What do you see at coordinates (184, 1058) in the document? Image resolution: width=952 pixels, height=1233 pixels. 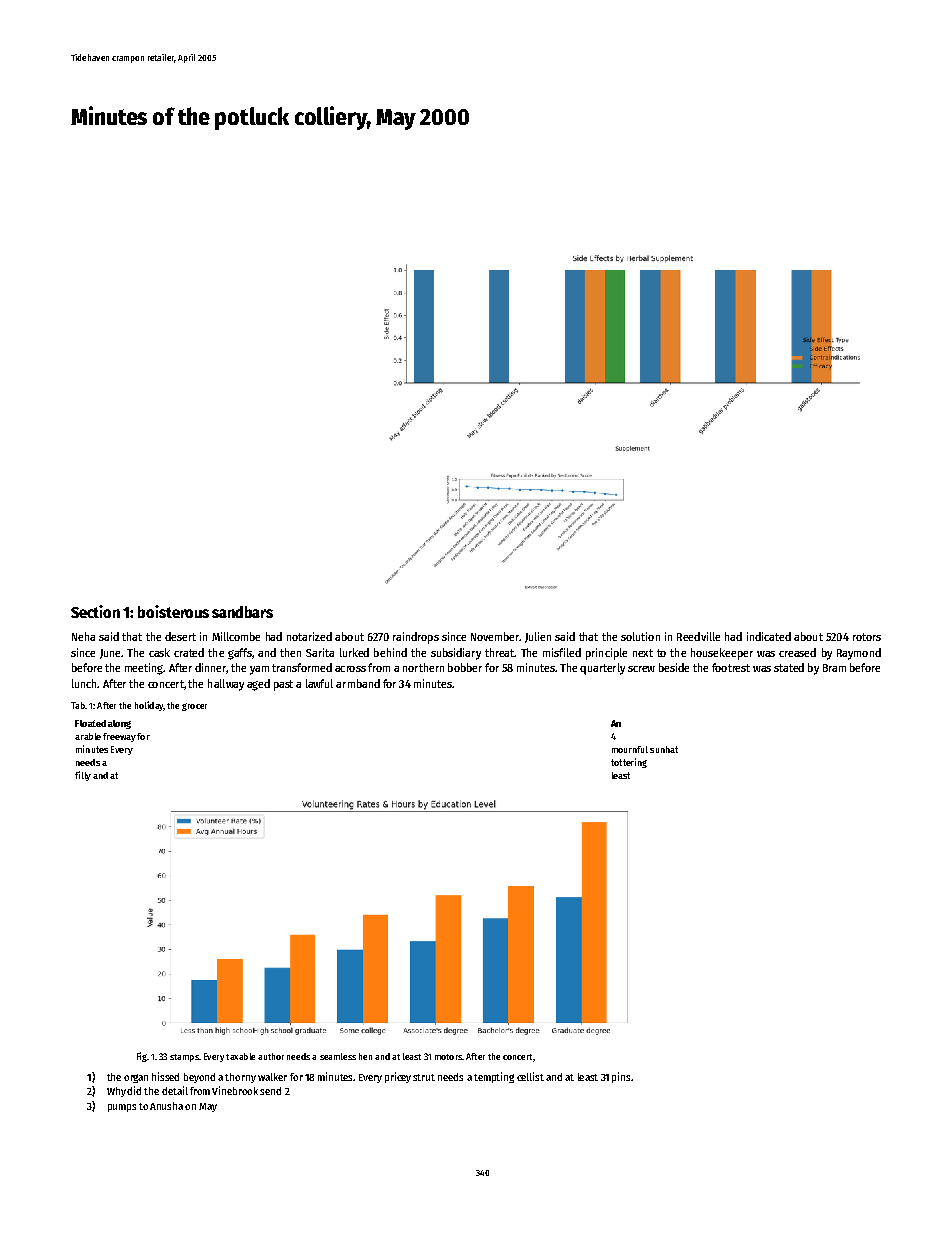 I see `stamps` at bounding box center [184, 1058].
